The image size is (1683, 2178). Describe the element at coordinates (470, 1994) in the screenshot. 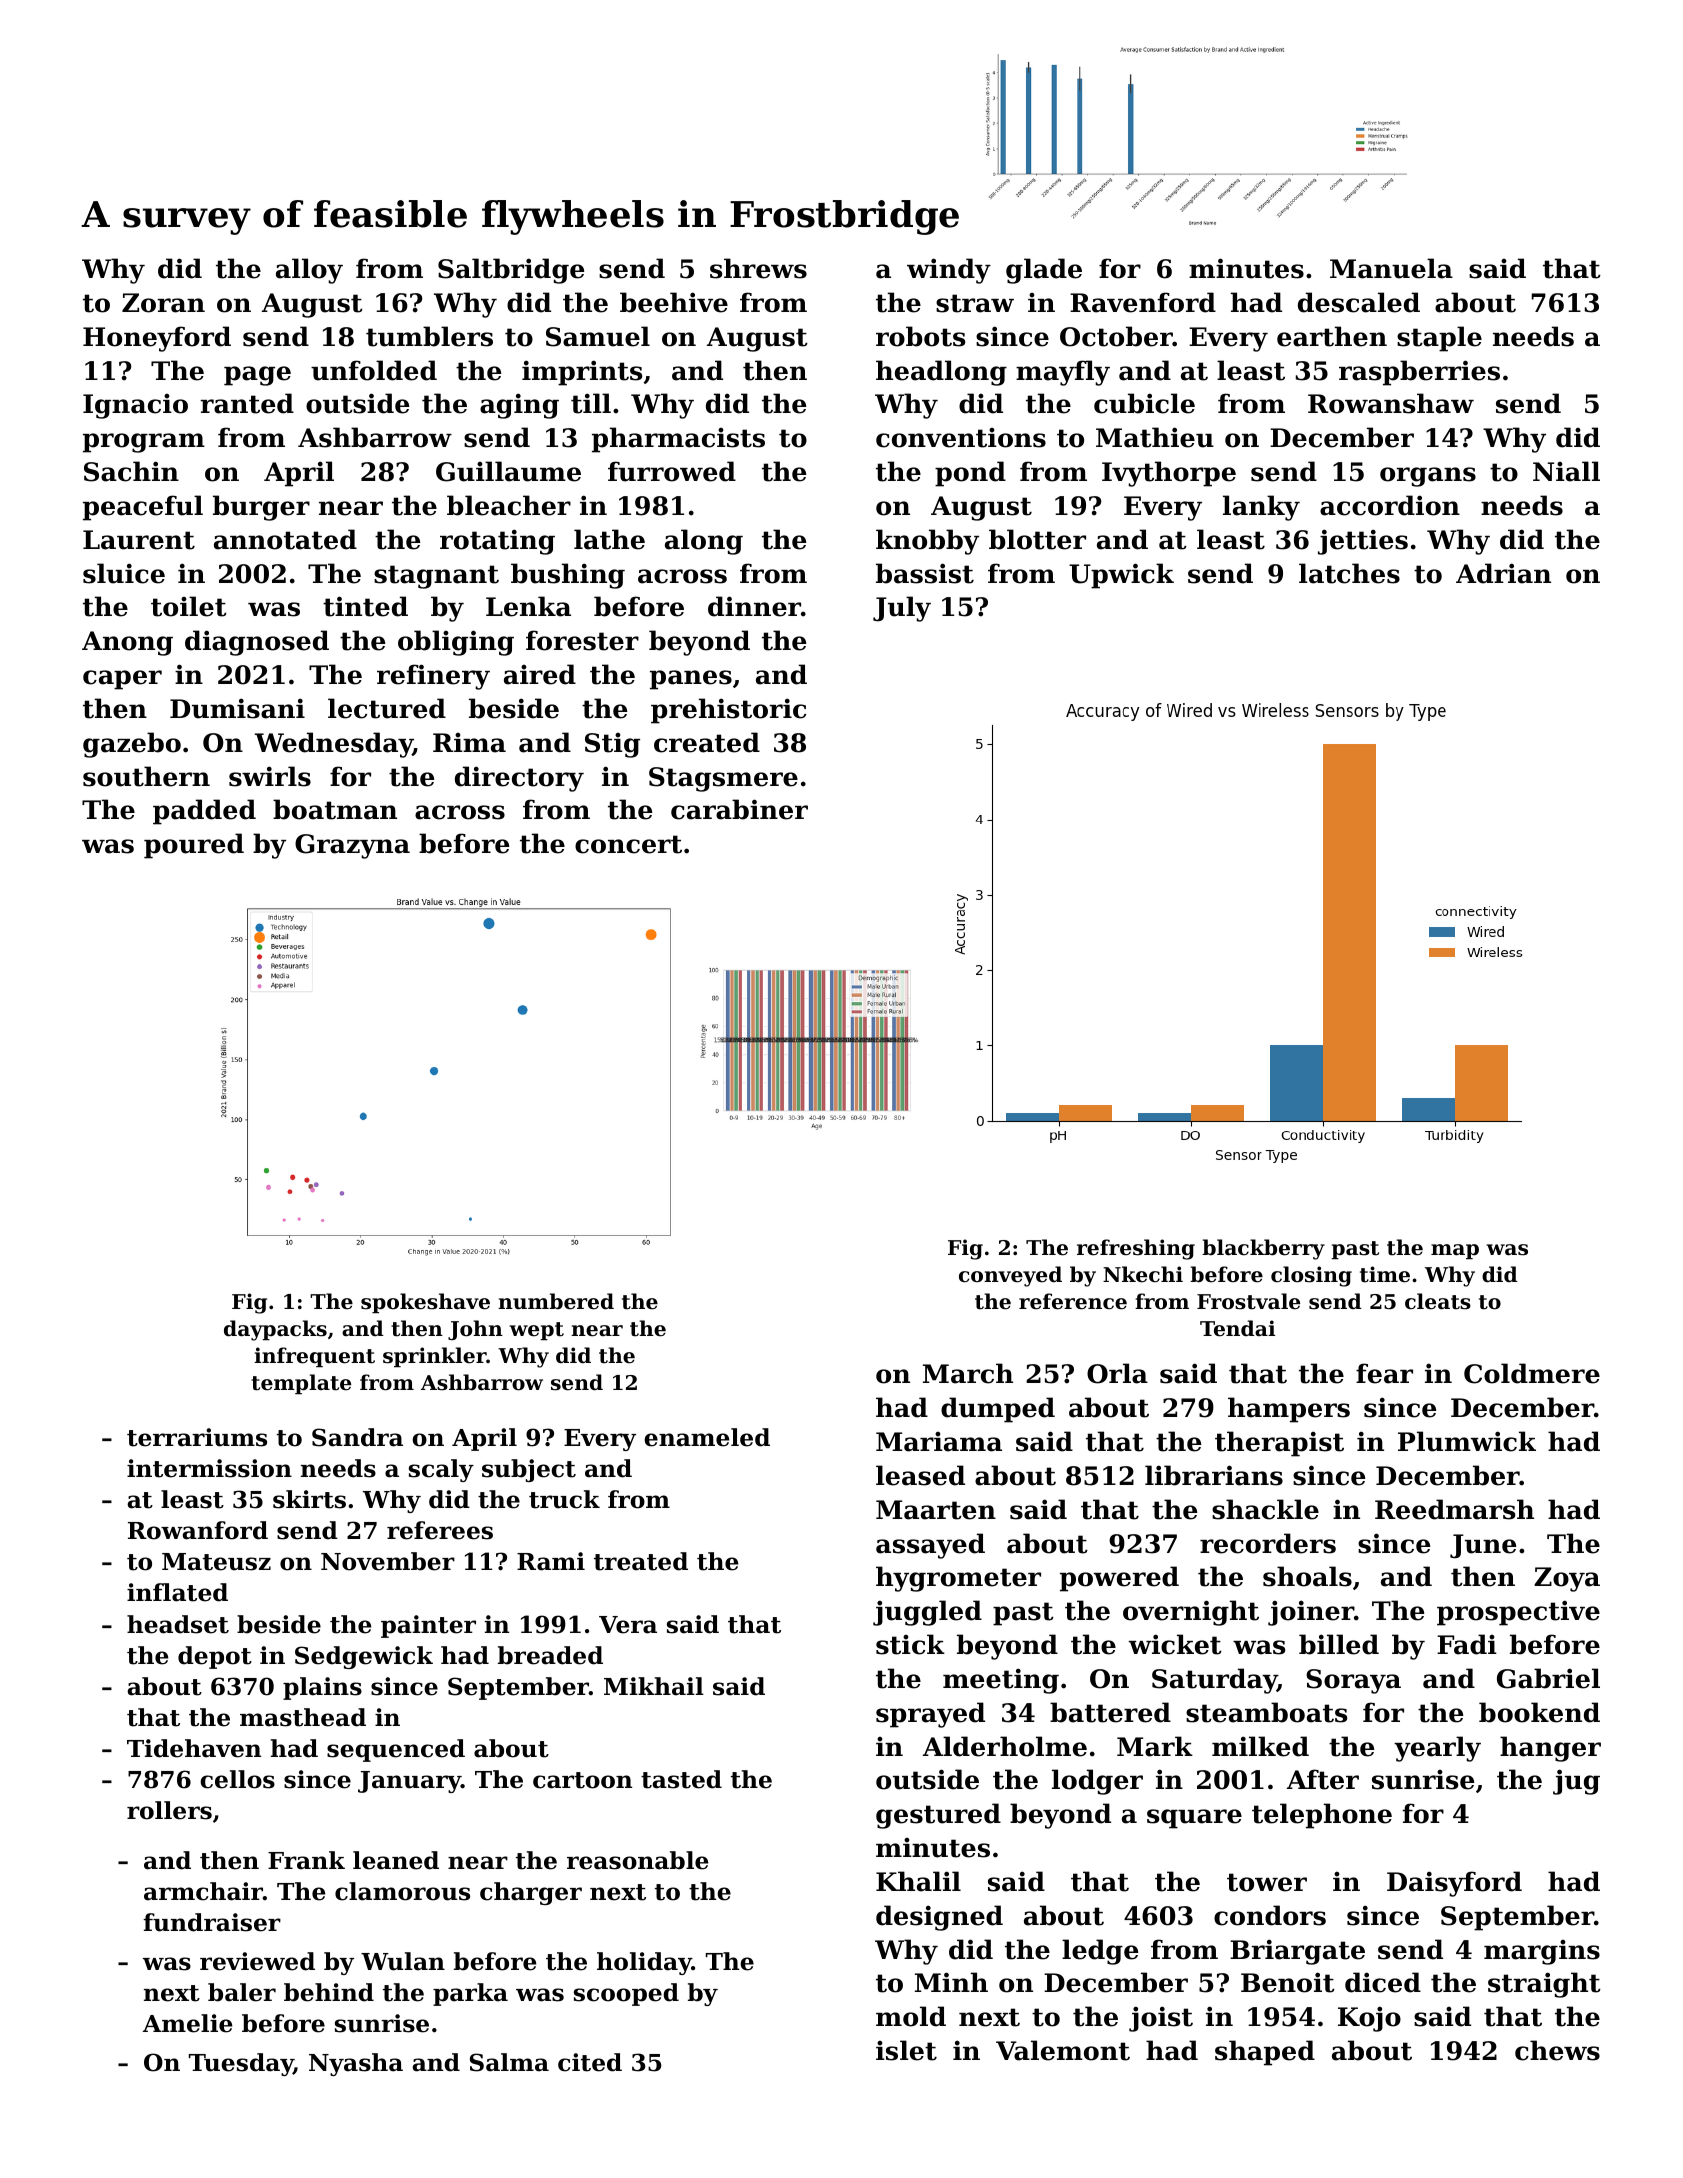

I see `parka` at that location.
